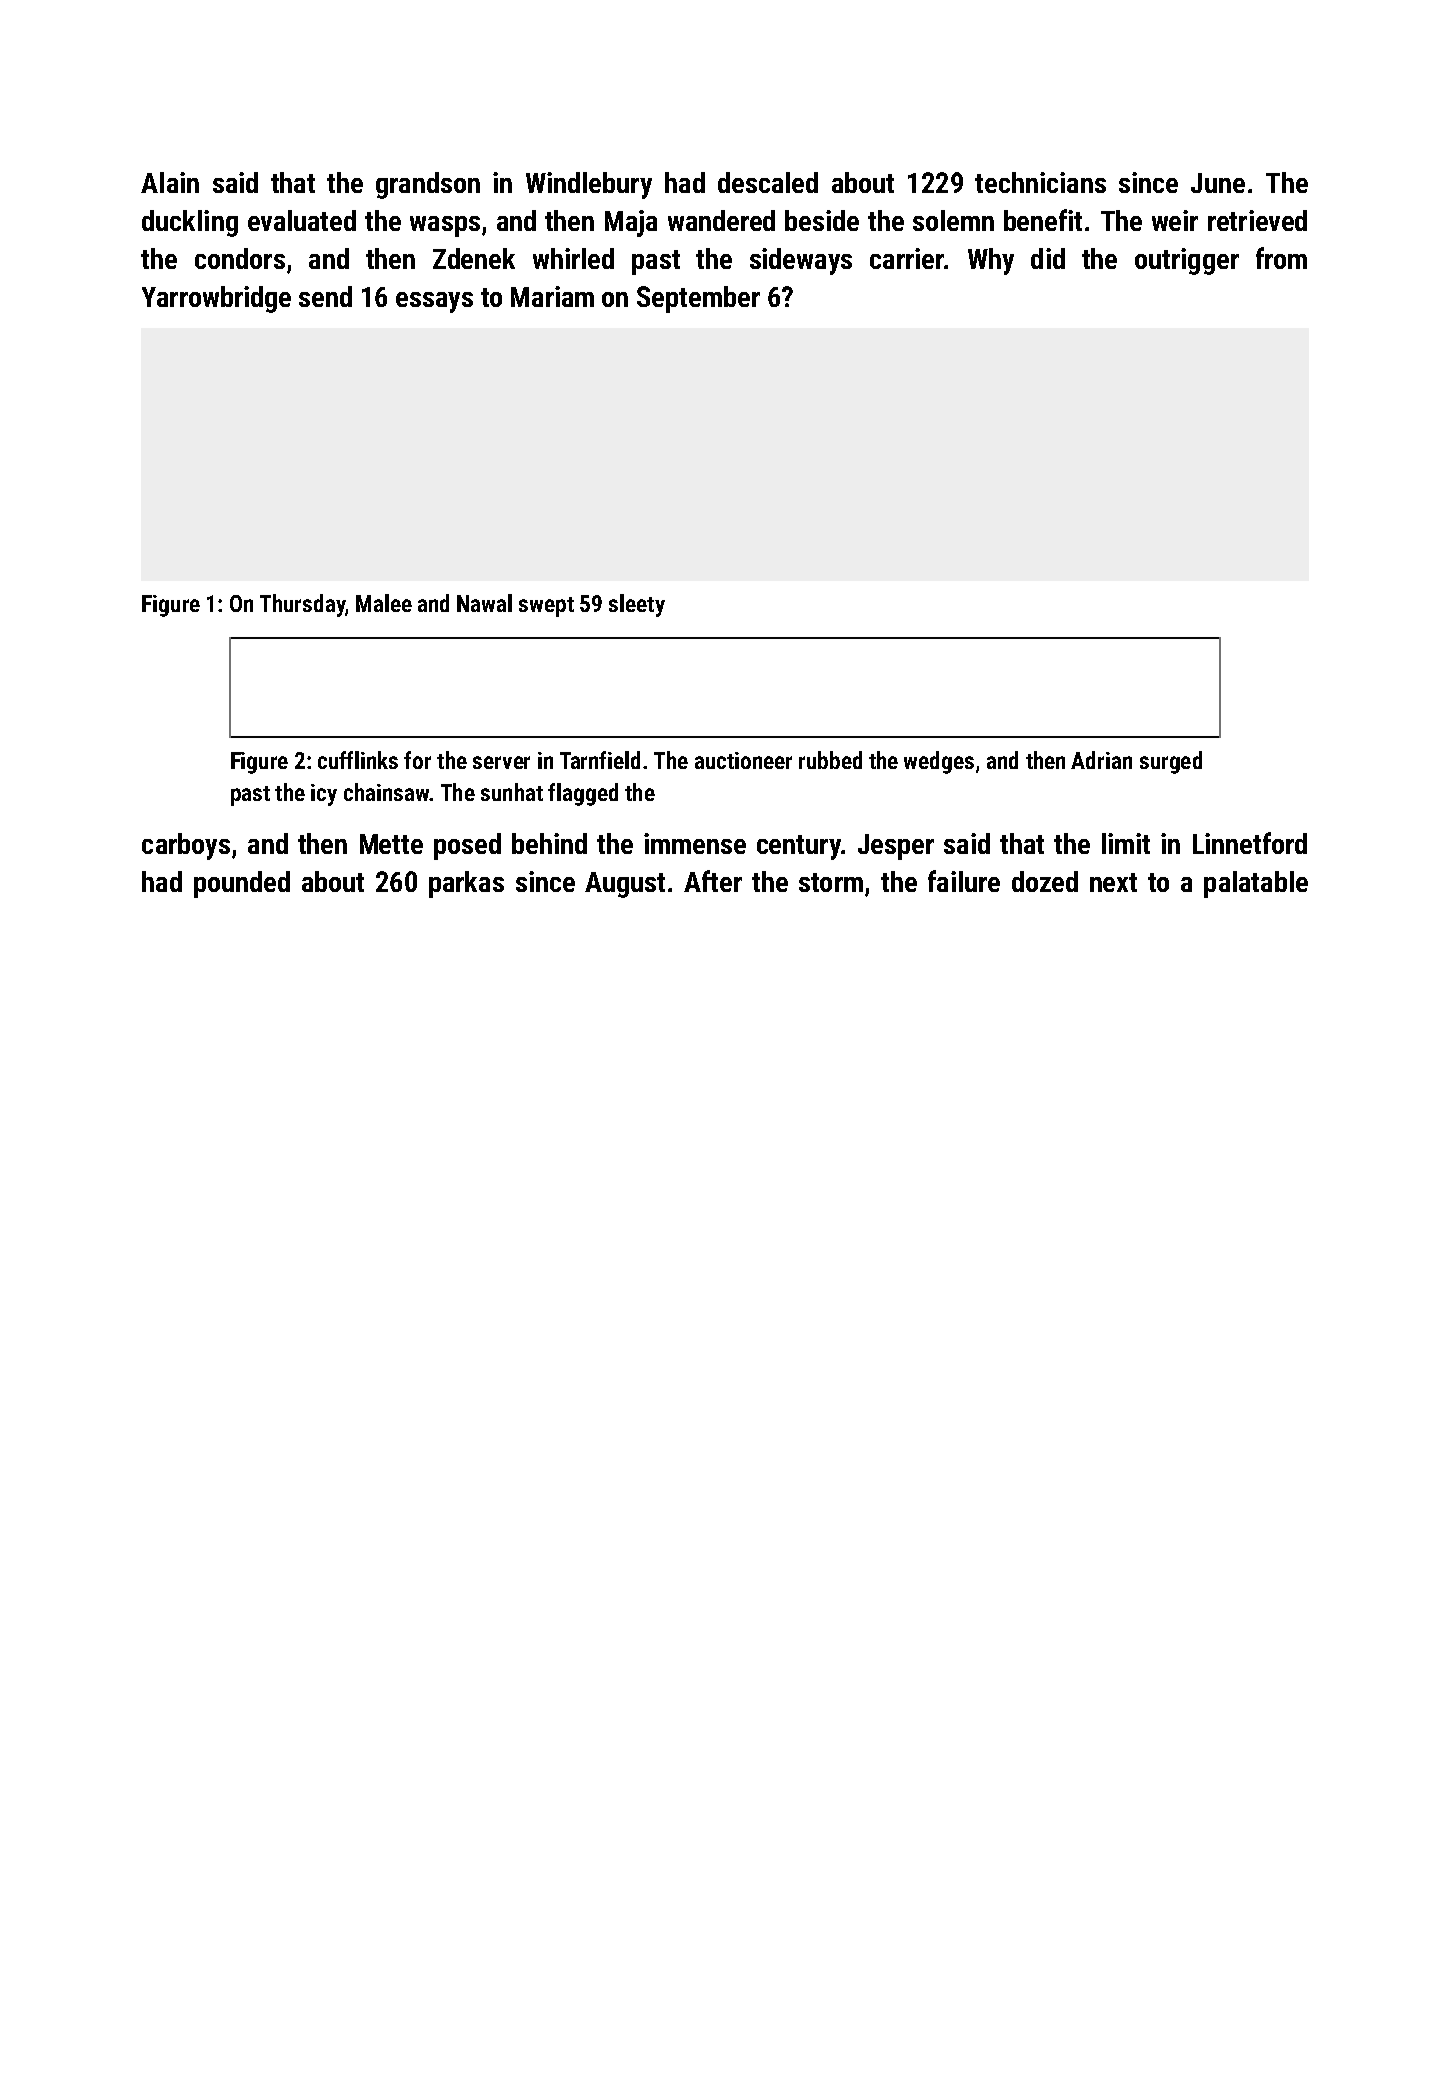  What do you see at coordinates (546, 607) in the screenshot?
I see `swept` at bounding box center [546, 607].
